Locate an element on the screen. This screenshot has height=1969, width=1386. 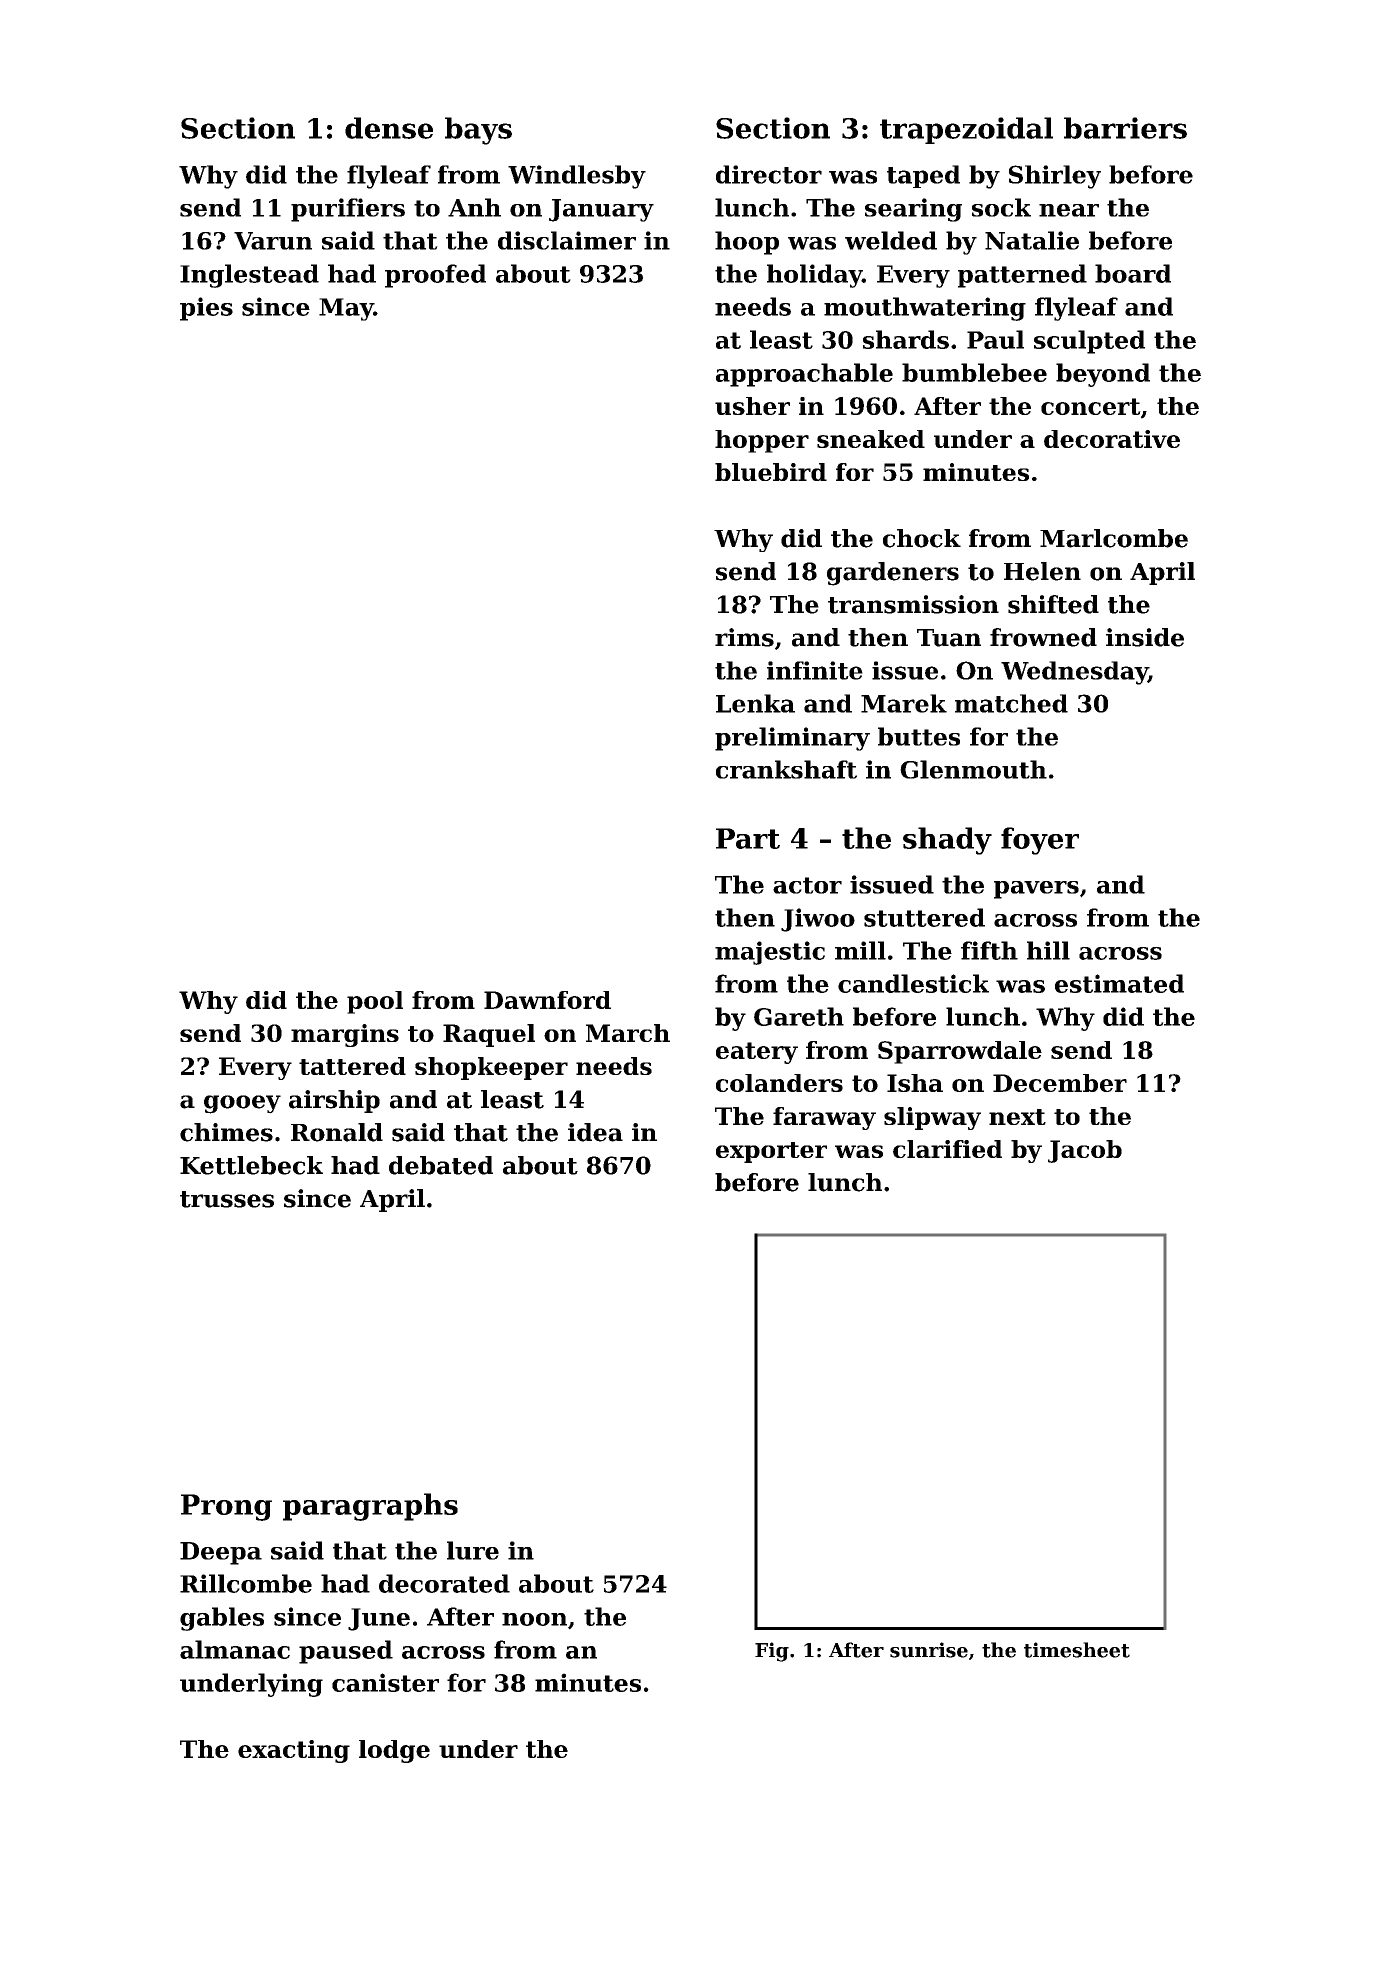
clarified is located at coordinates (947, 1149).
